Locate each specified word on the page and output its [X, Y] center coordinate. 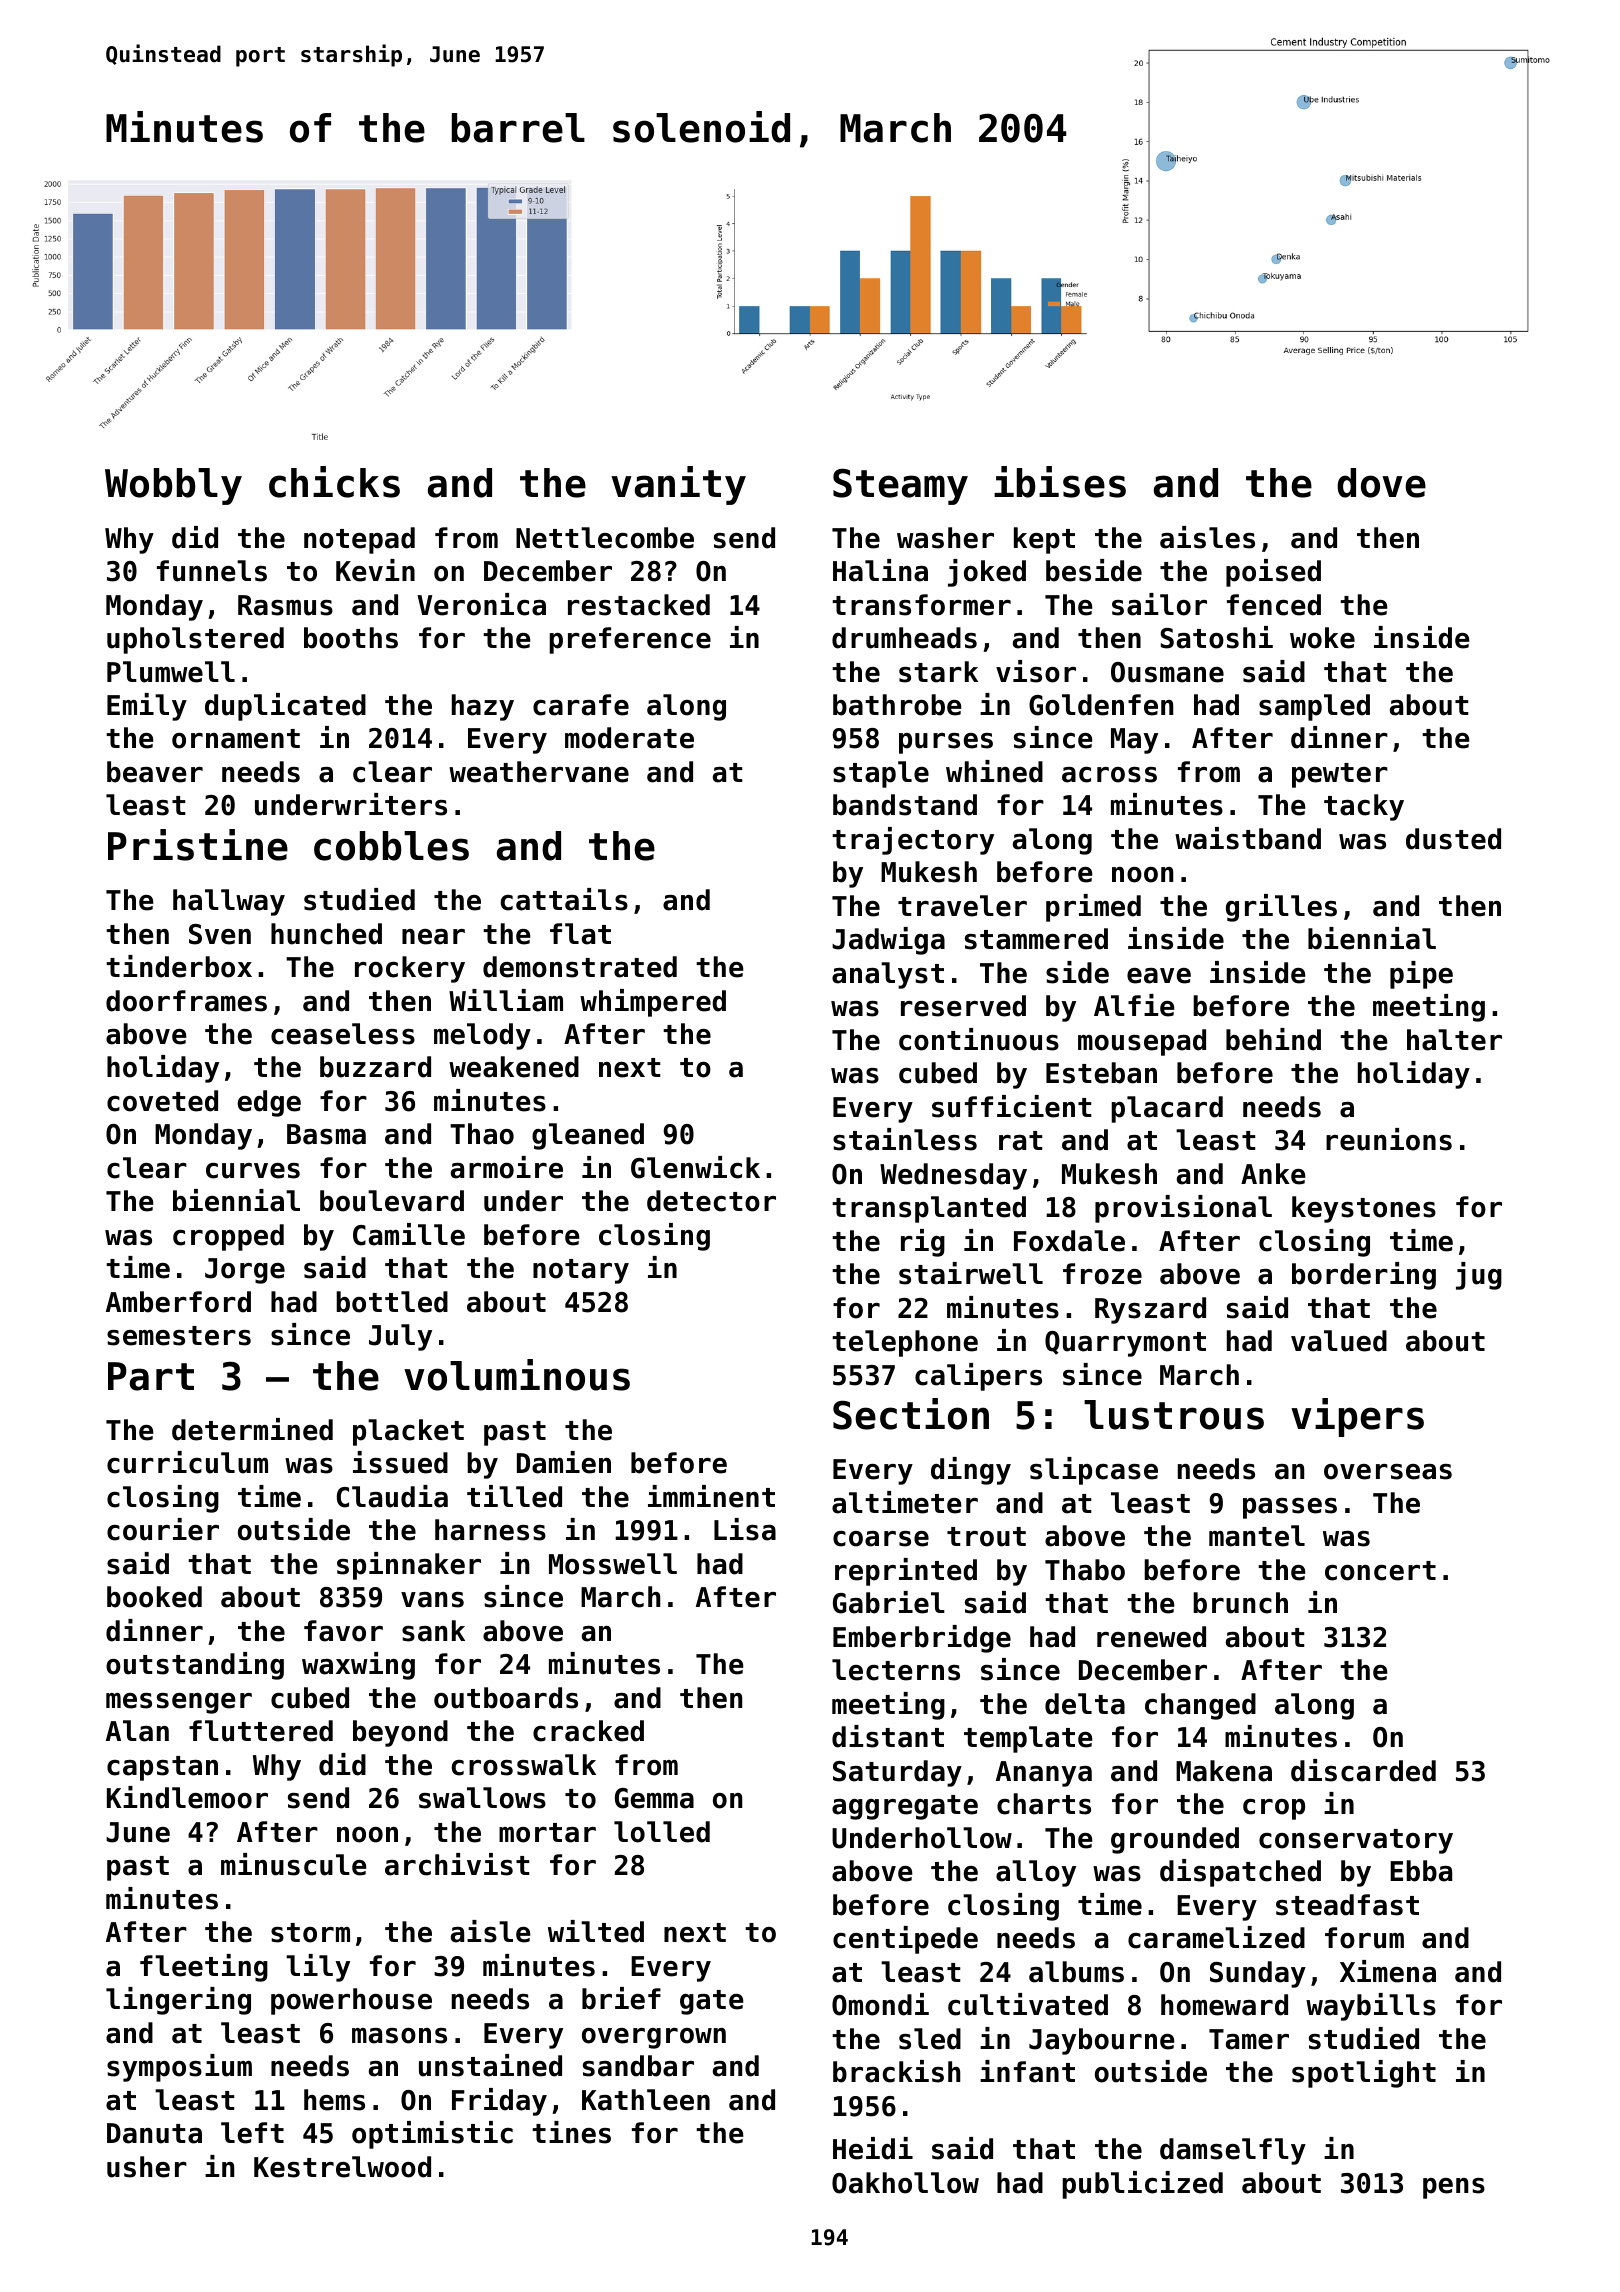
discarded [1363, 1770]
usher [147, 2167]
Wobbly [173, 486]
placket [408, 1432]
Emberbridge [922, 1639]
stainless [905, 1139]
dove [1381, 483]
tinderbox [179, 966]
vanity [678, 485]
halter [1454, 1040]
